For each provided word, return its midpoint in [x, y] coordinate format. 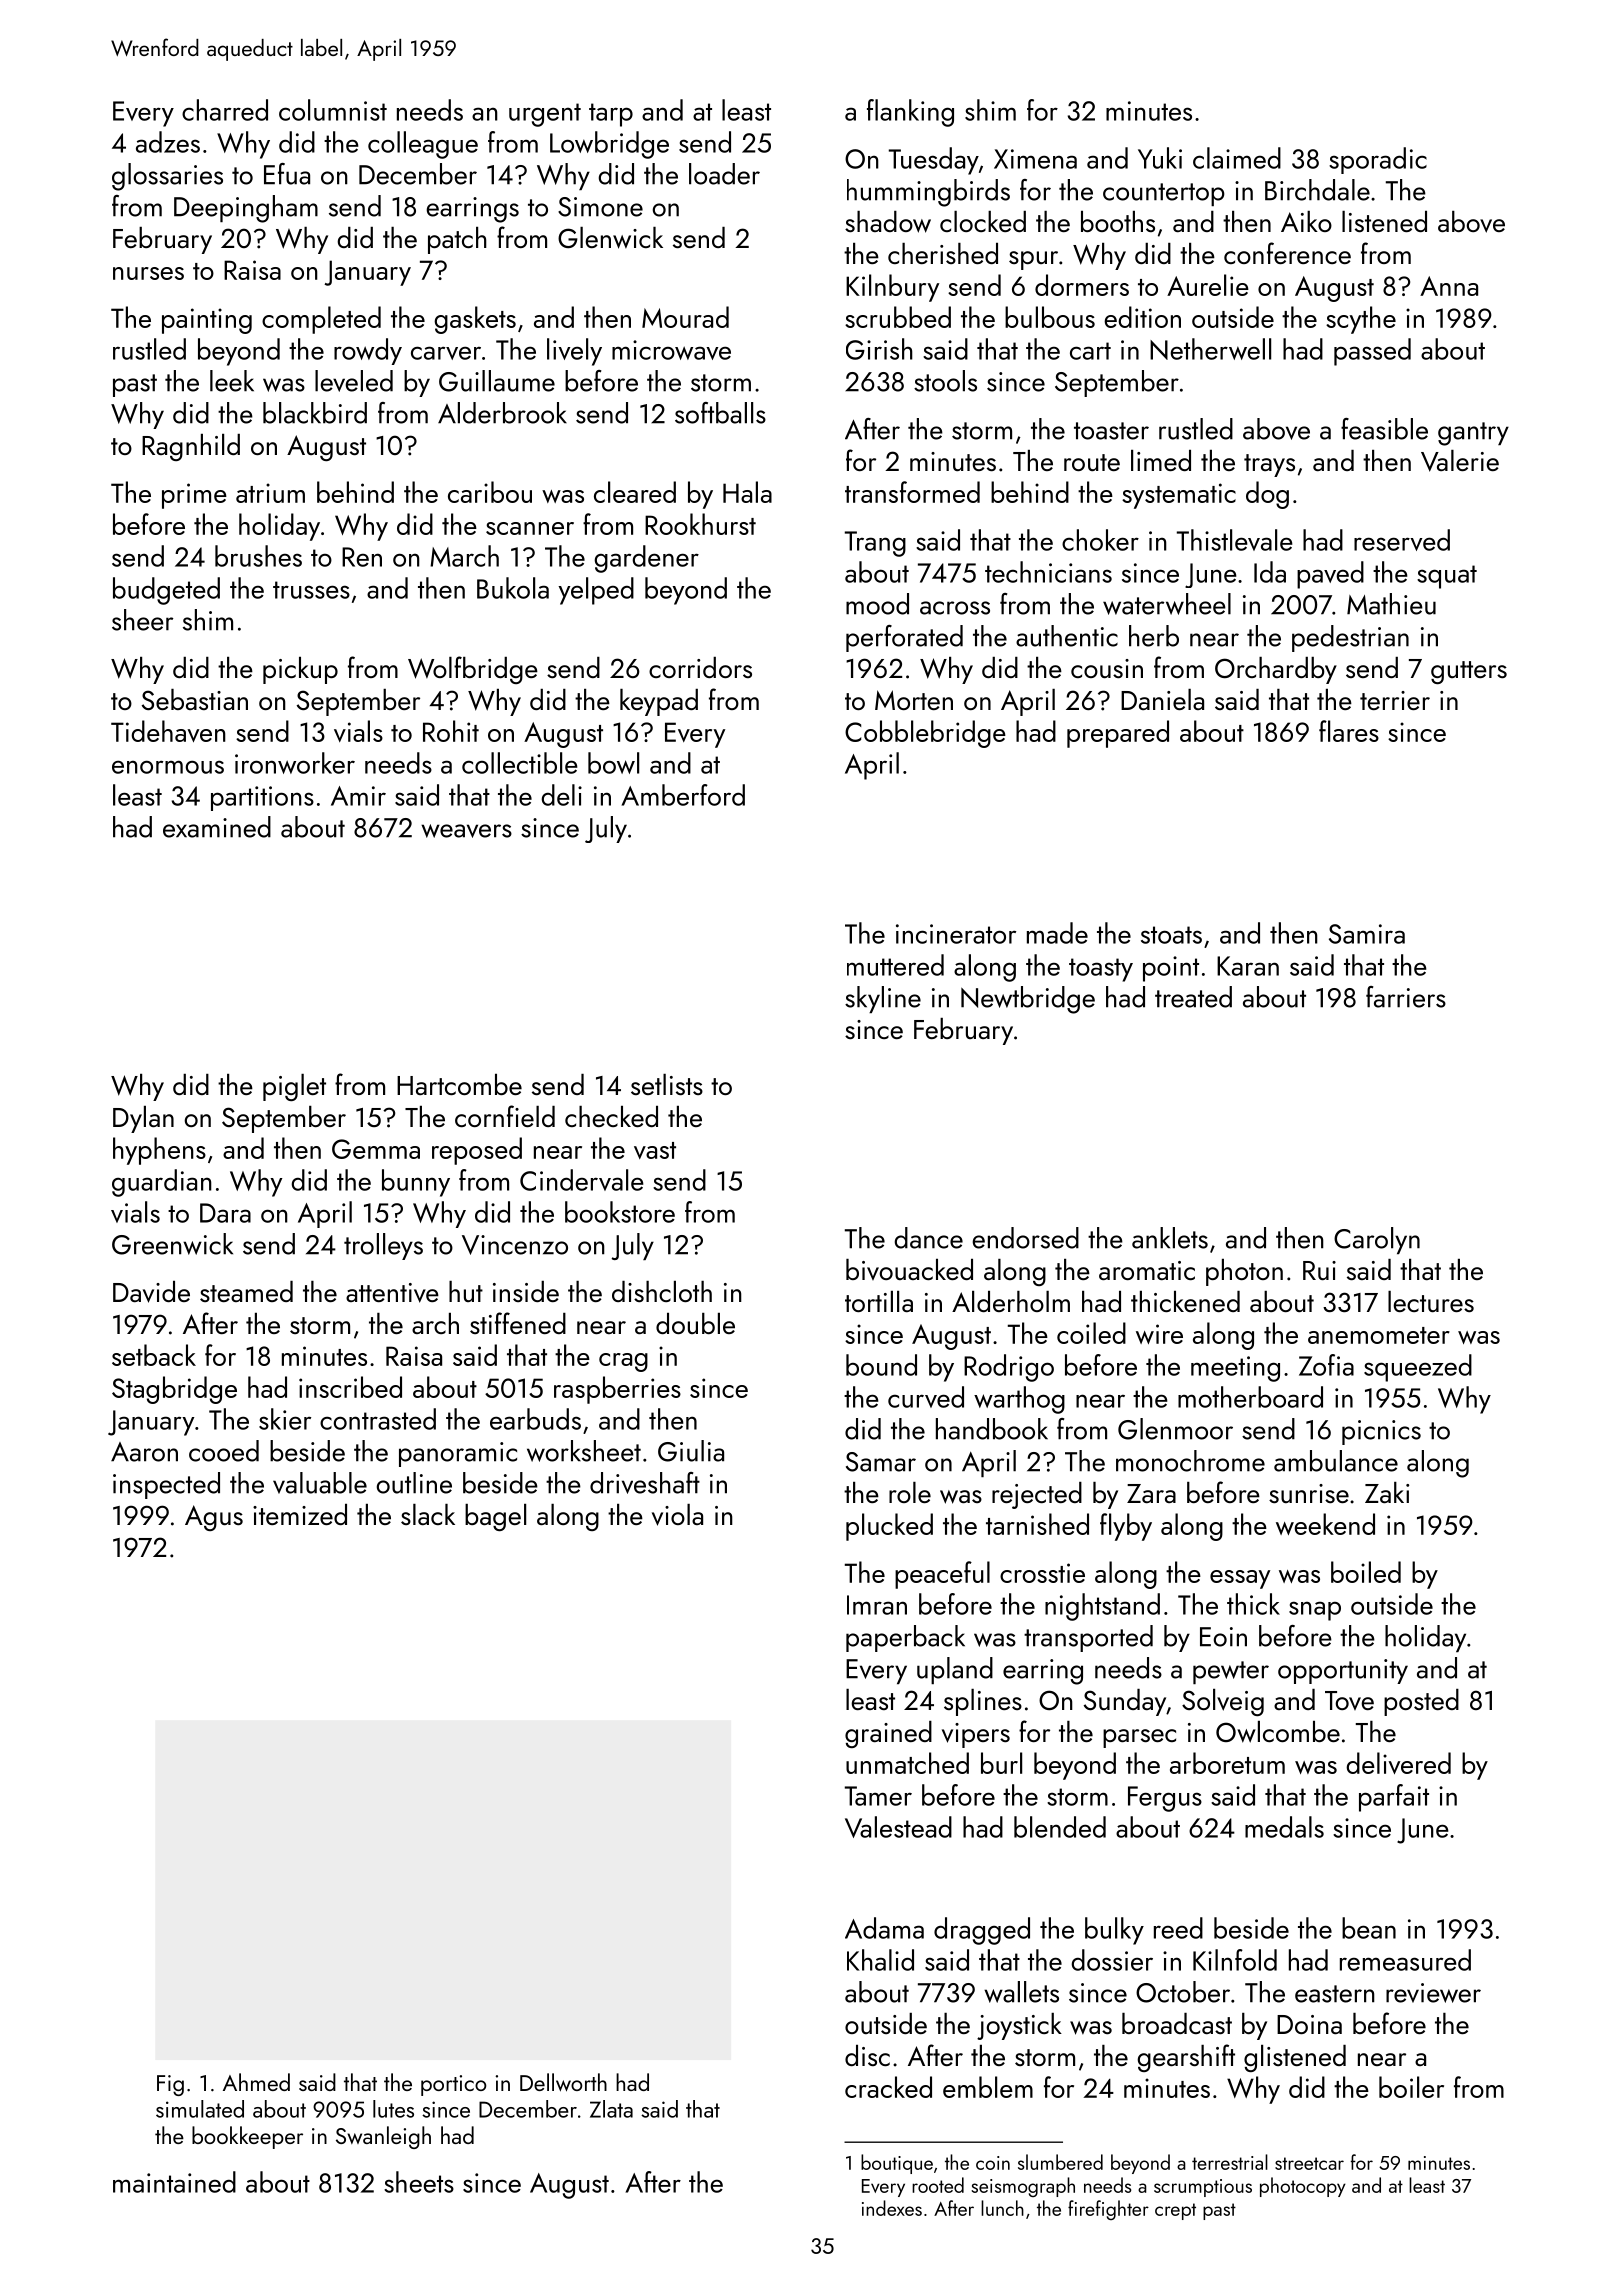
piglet [294, 1087]
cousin [1107, 668]
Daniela [1162, 699]
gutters [1469, 672]
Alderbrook [502, 413]
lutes [393, 2109]
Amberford [683, 795]
